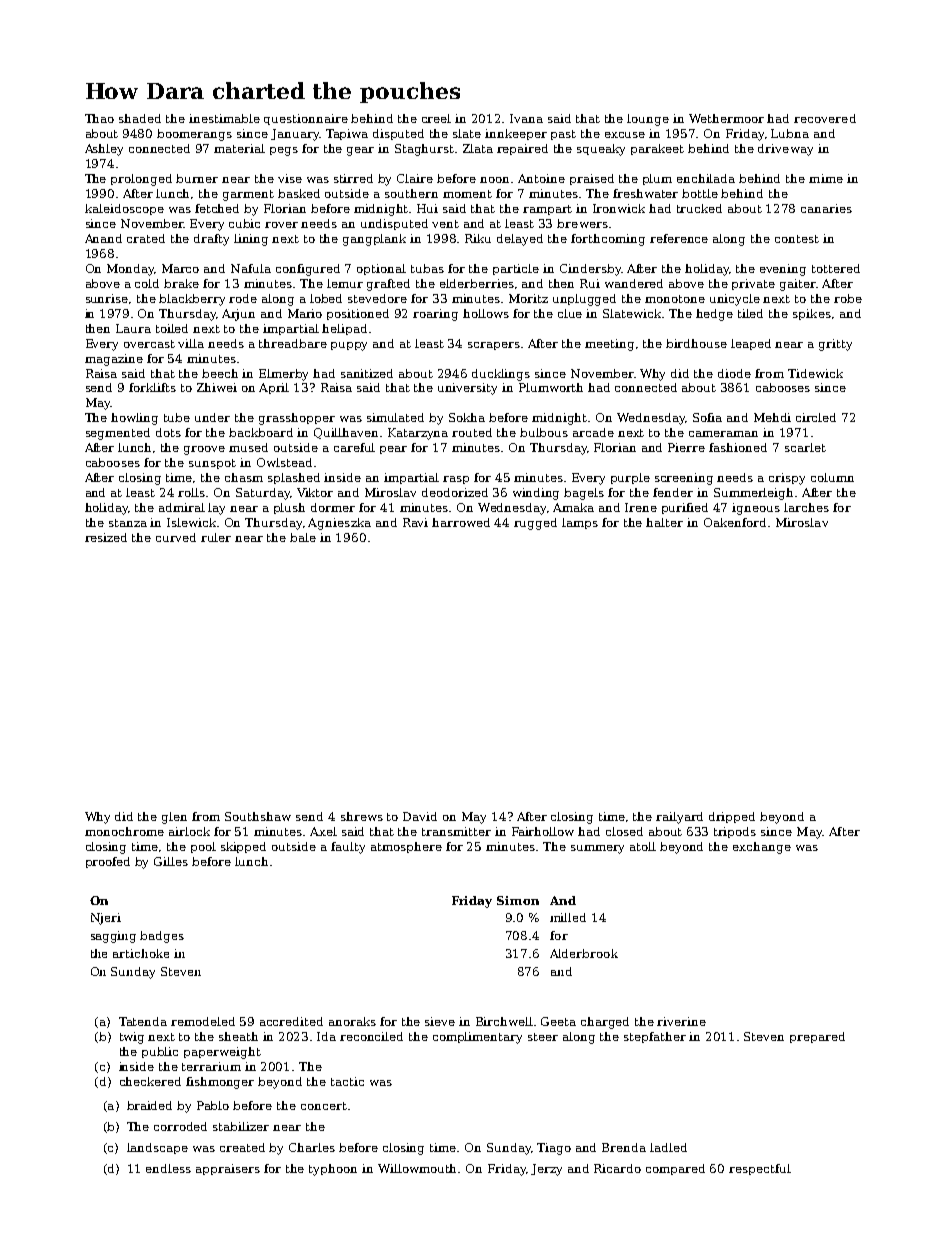 This page has width=952, height=1233. What do you see at coordinates (360, 151) in the page?
I see `gear` at bounding box center [360, 151].
